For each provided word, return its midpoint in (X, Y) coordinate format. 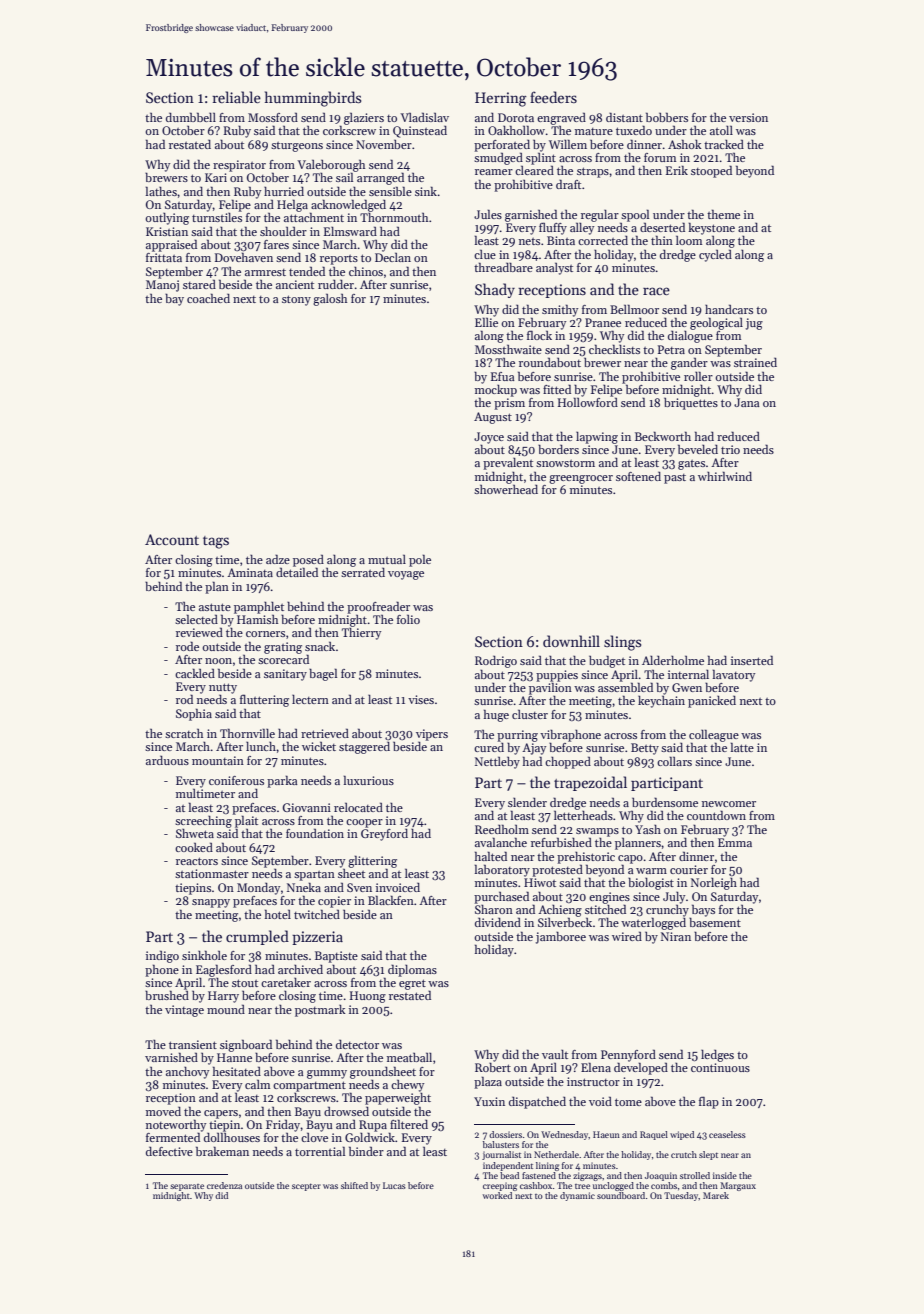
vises (421, 699)
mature (594, 131)
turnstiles (217, 217)
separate (187, 1187)
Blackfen (391, 900)
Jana (747, 402)
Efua (503, 376)
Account (172, 539)
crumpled (257, 937)
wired (627, 936)
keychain (661, 701)
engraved (561, 118)
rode (187, 646)
